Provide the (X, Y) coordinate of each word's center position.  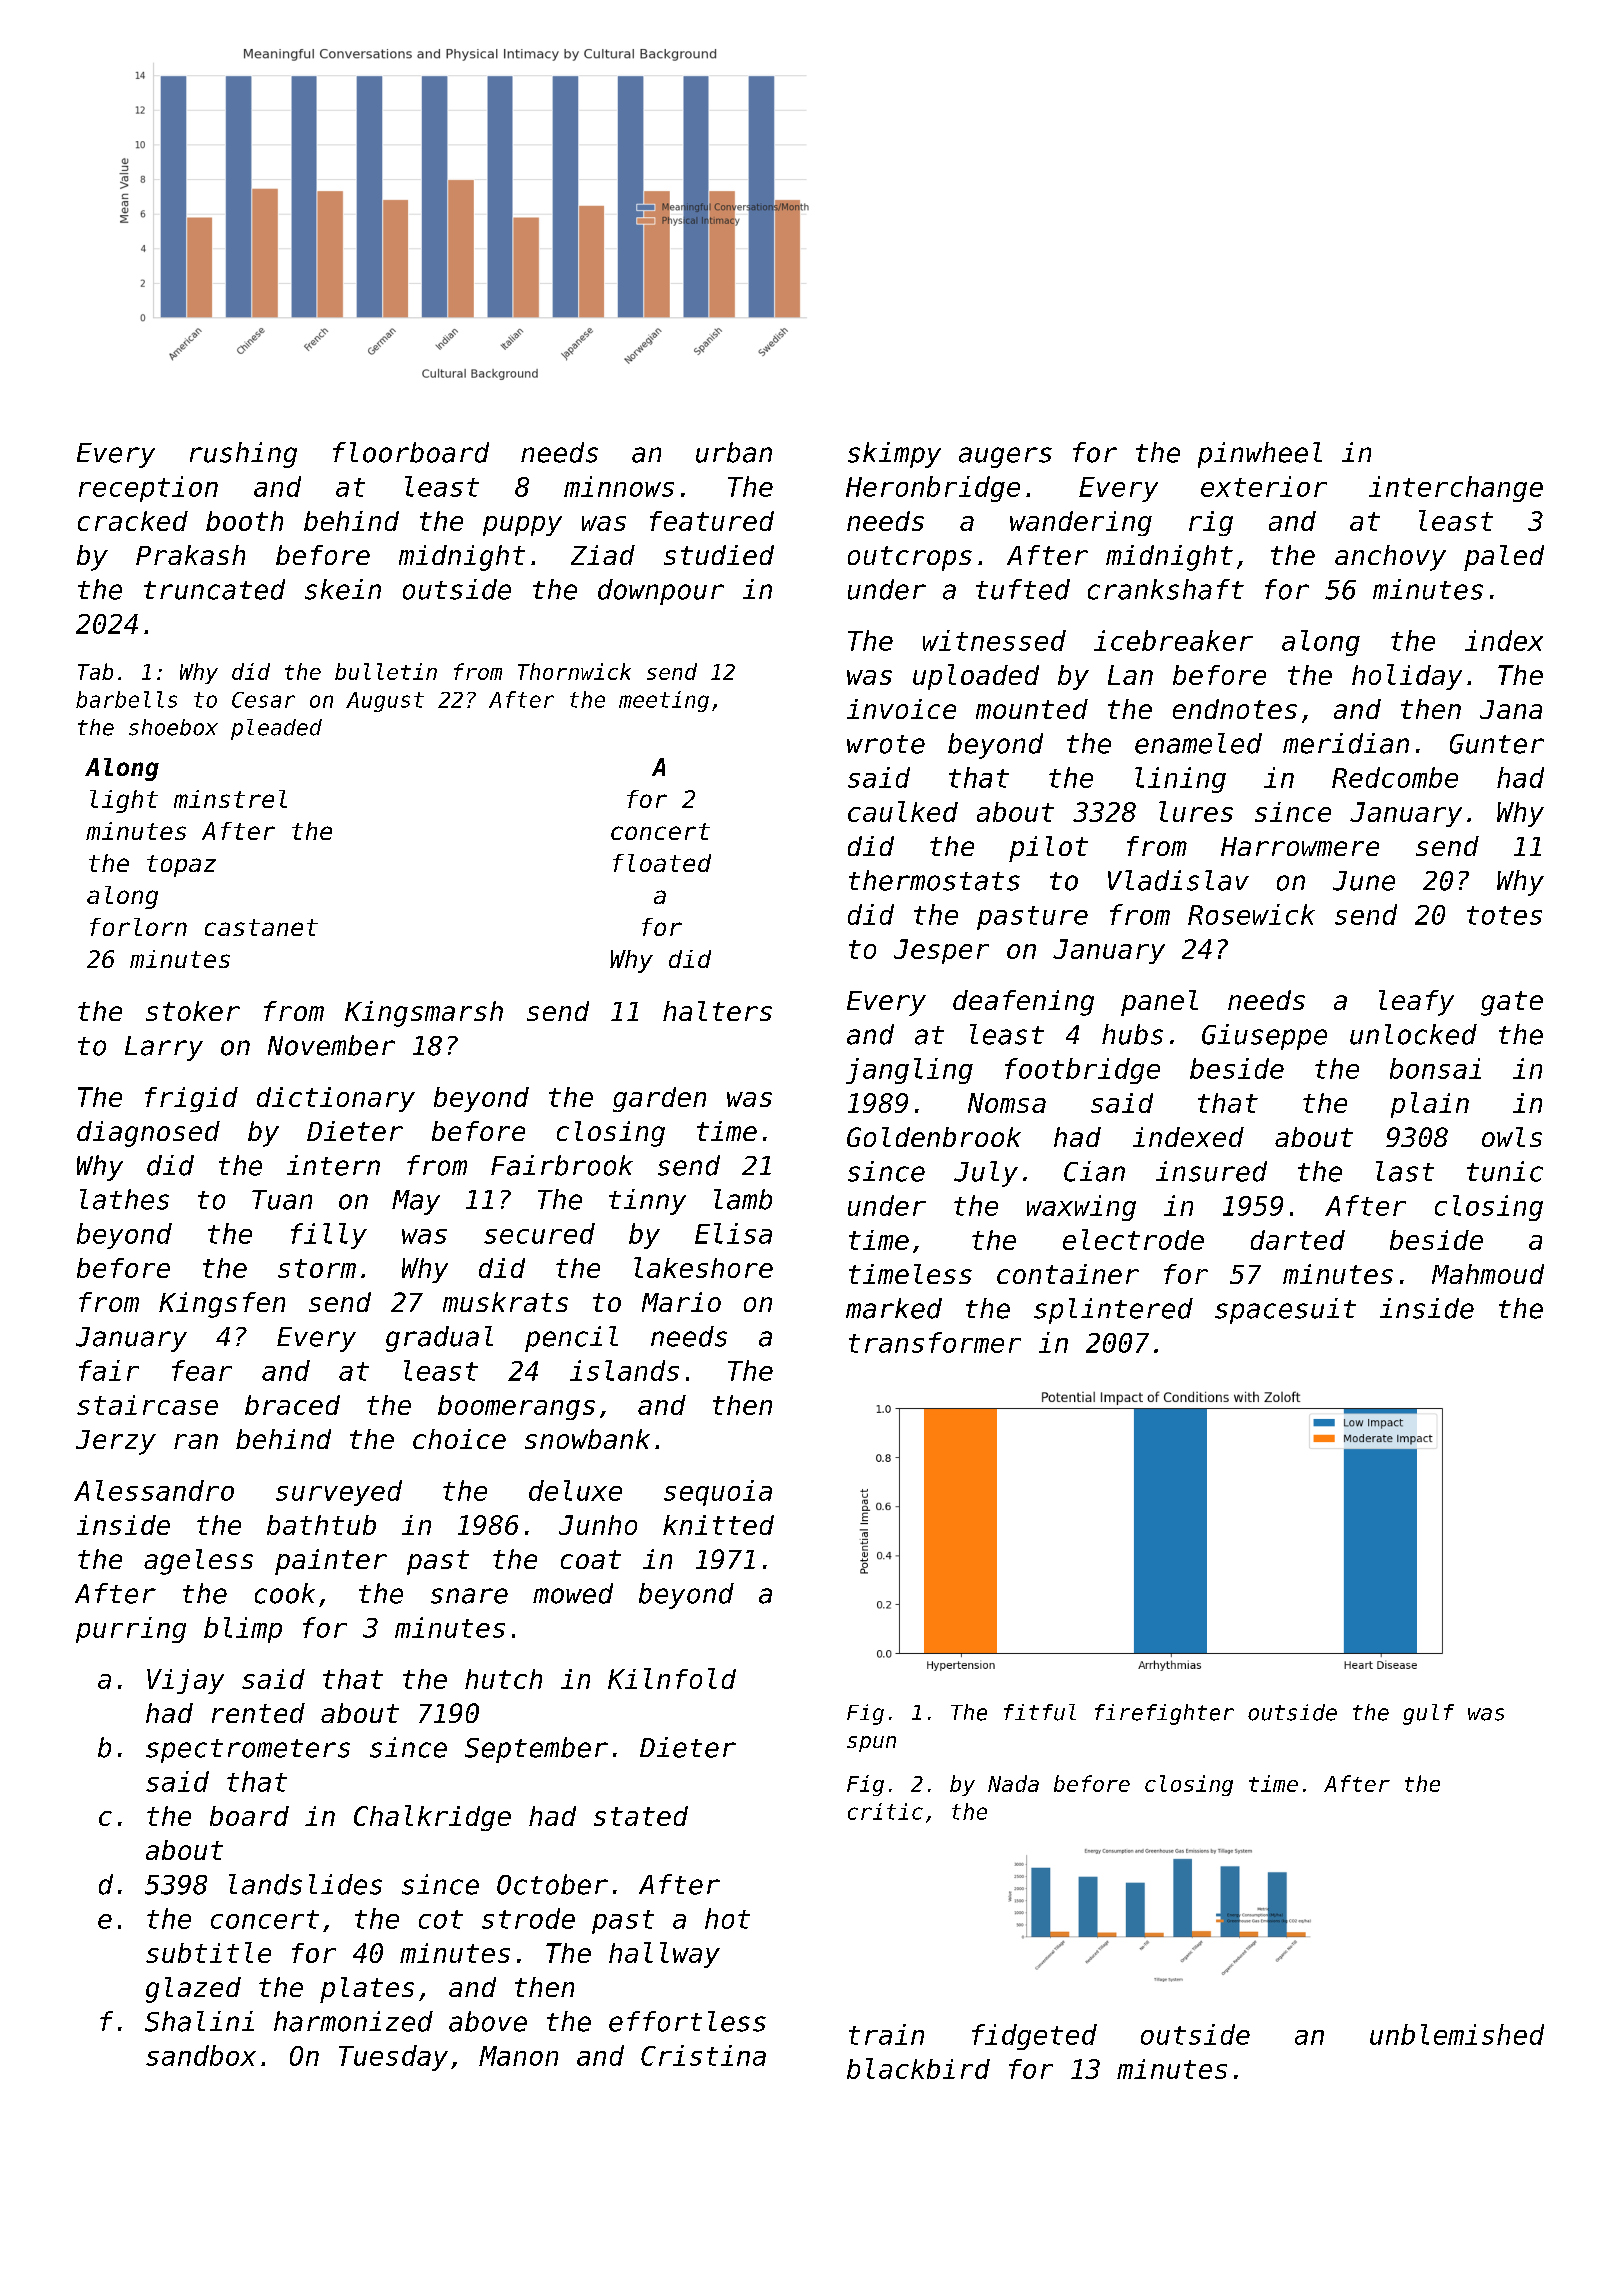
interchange (1456, 489)
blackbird (918, 2068)
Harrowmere (1300, 846)
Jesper (941, 951)
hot (727, 1918)
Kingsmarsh (424, 1014)
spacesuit (1285, 1311)
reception (148, 489)
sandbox (201, 2055)
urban (734, 452)
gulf (1428, 1714)
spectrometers (248, 1751)
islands (624, 1370)
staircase (147, 1405)
